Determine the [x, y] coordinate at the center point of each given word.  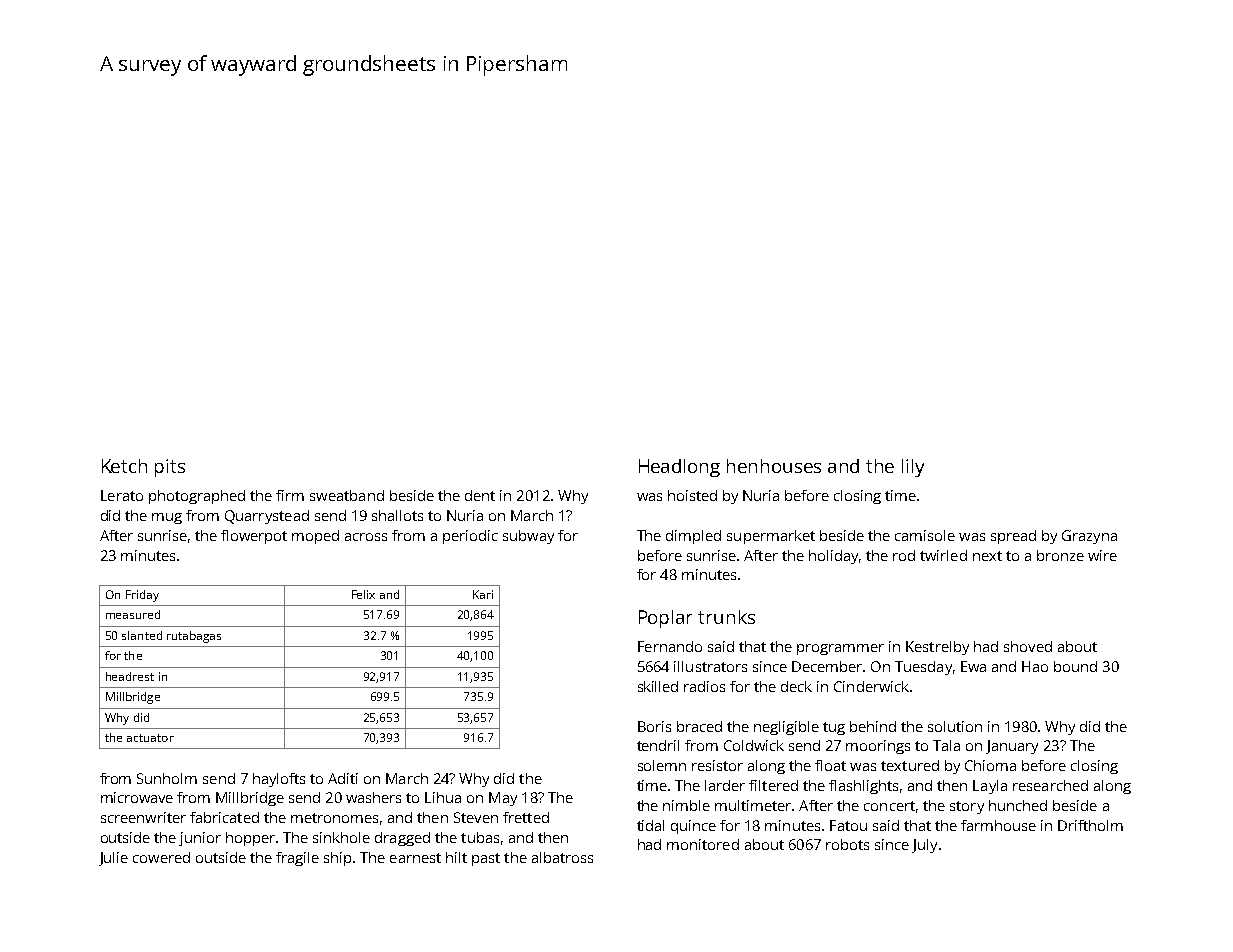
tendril [658, 745]
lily [913, 468]
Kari [483, 594]
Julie [113, 859]
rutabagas [194, 637]
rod [904, 555]
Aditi [343, 778]
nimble [686, 805]
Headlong [679, 468]
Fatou [848, 825]
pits [170, 468]
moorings [878, 747]
